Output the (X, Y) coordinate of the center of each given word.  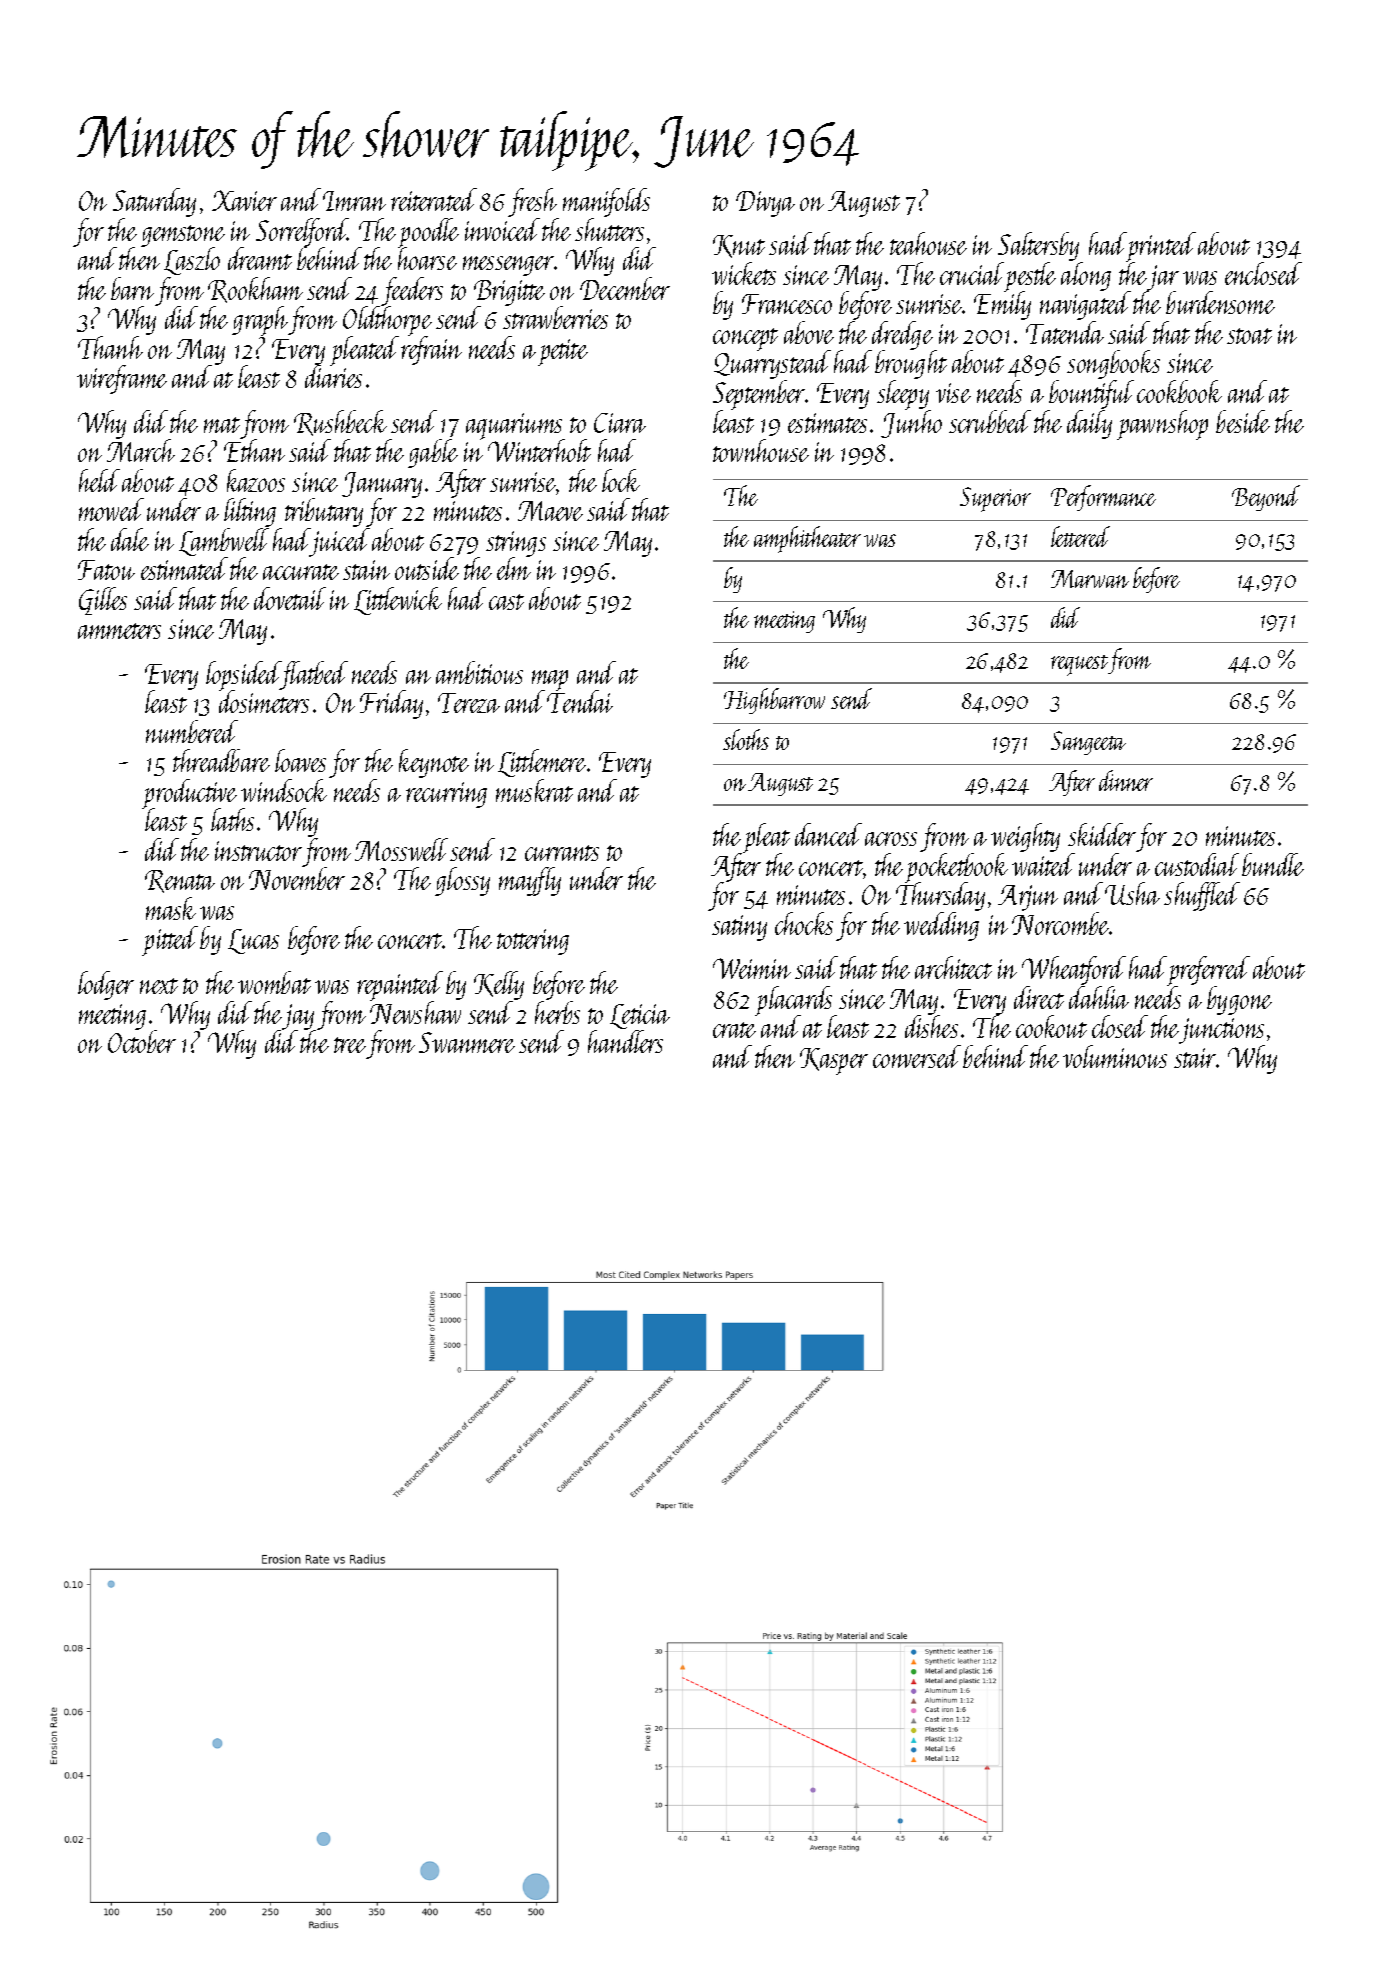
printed (1161, 247)
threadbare (221, 760)
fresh (532, 202)
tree (350, 1045)
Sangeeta (1088, 743)
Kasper (834, 1061)
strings (516, 544)
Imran (354, 201)
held (99, 480)
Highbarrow (774, 701)
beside (1243, 421)
